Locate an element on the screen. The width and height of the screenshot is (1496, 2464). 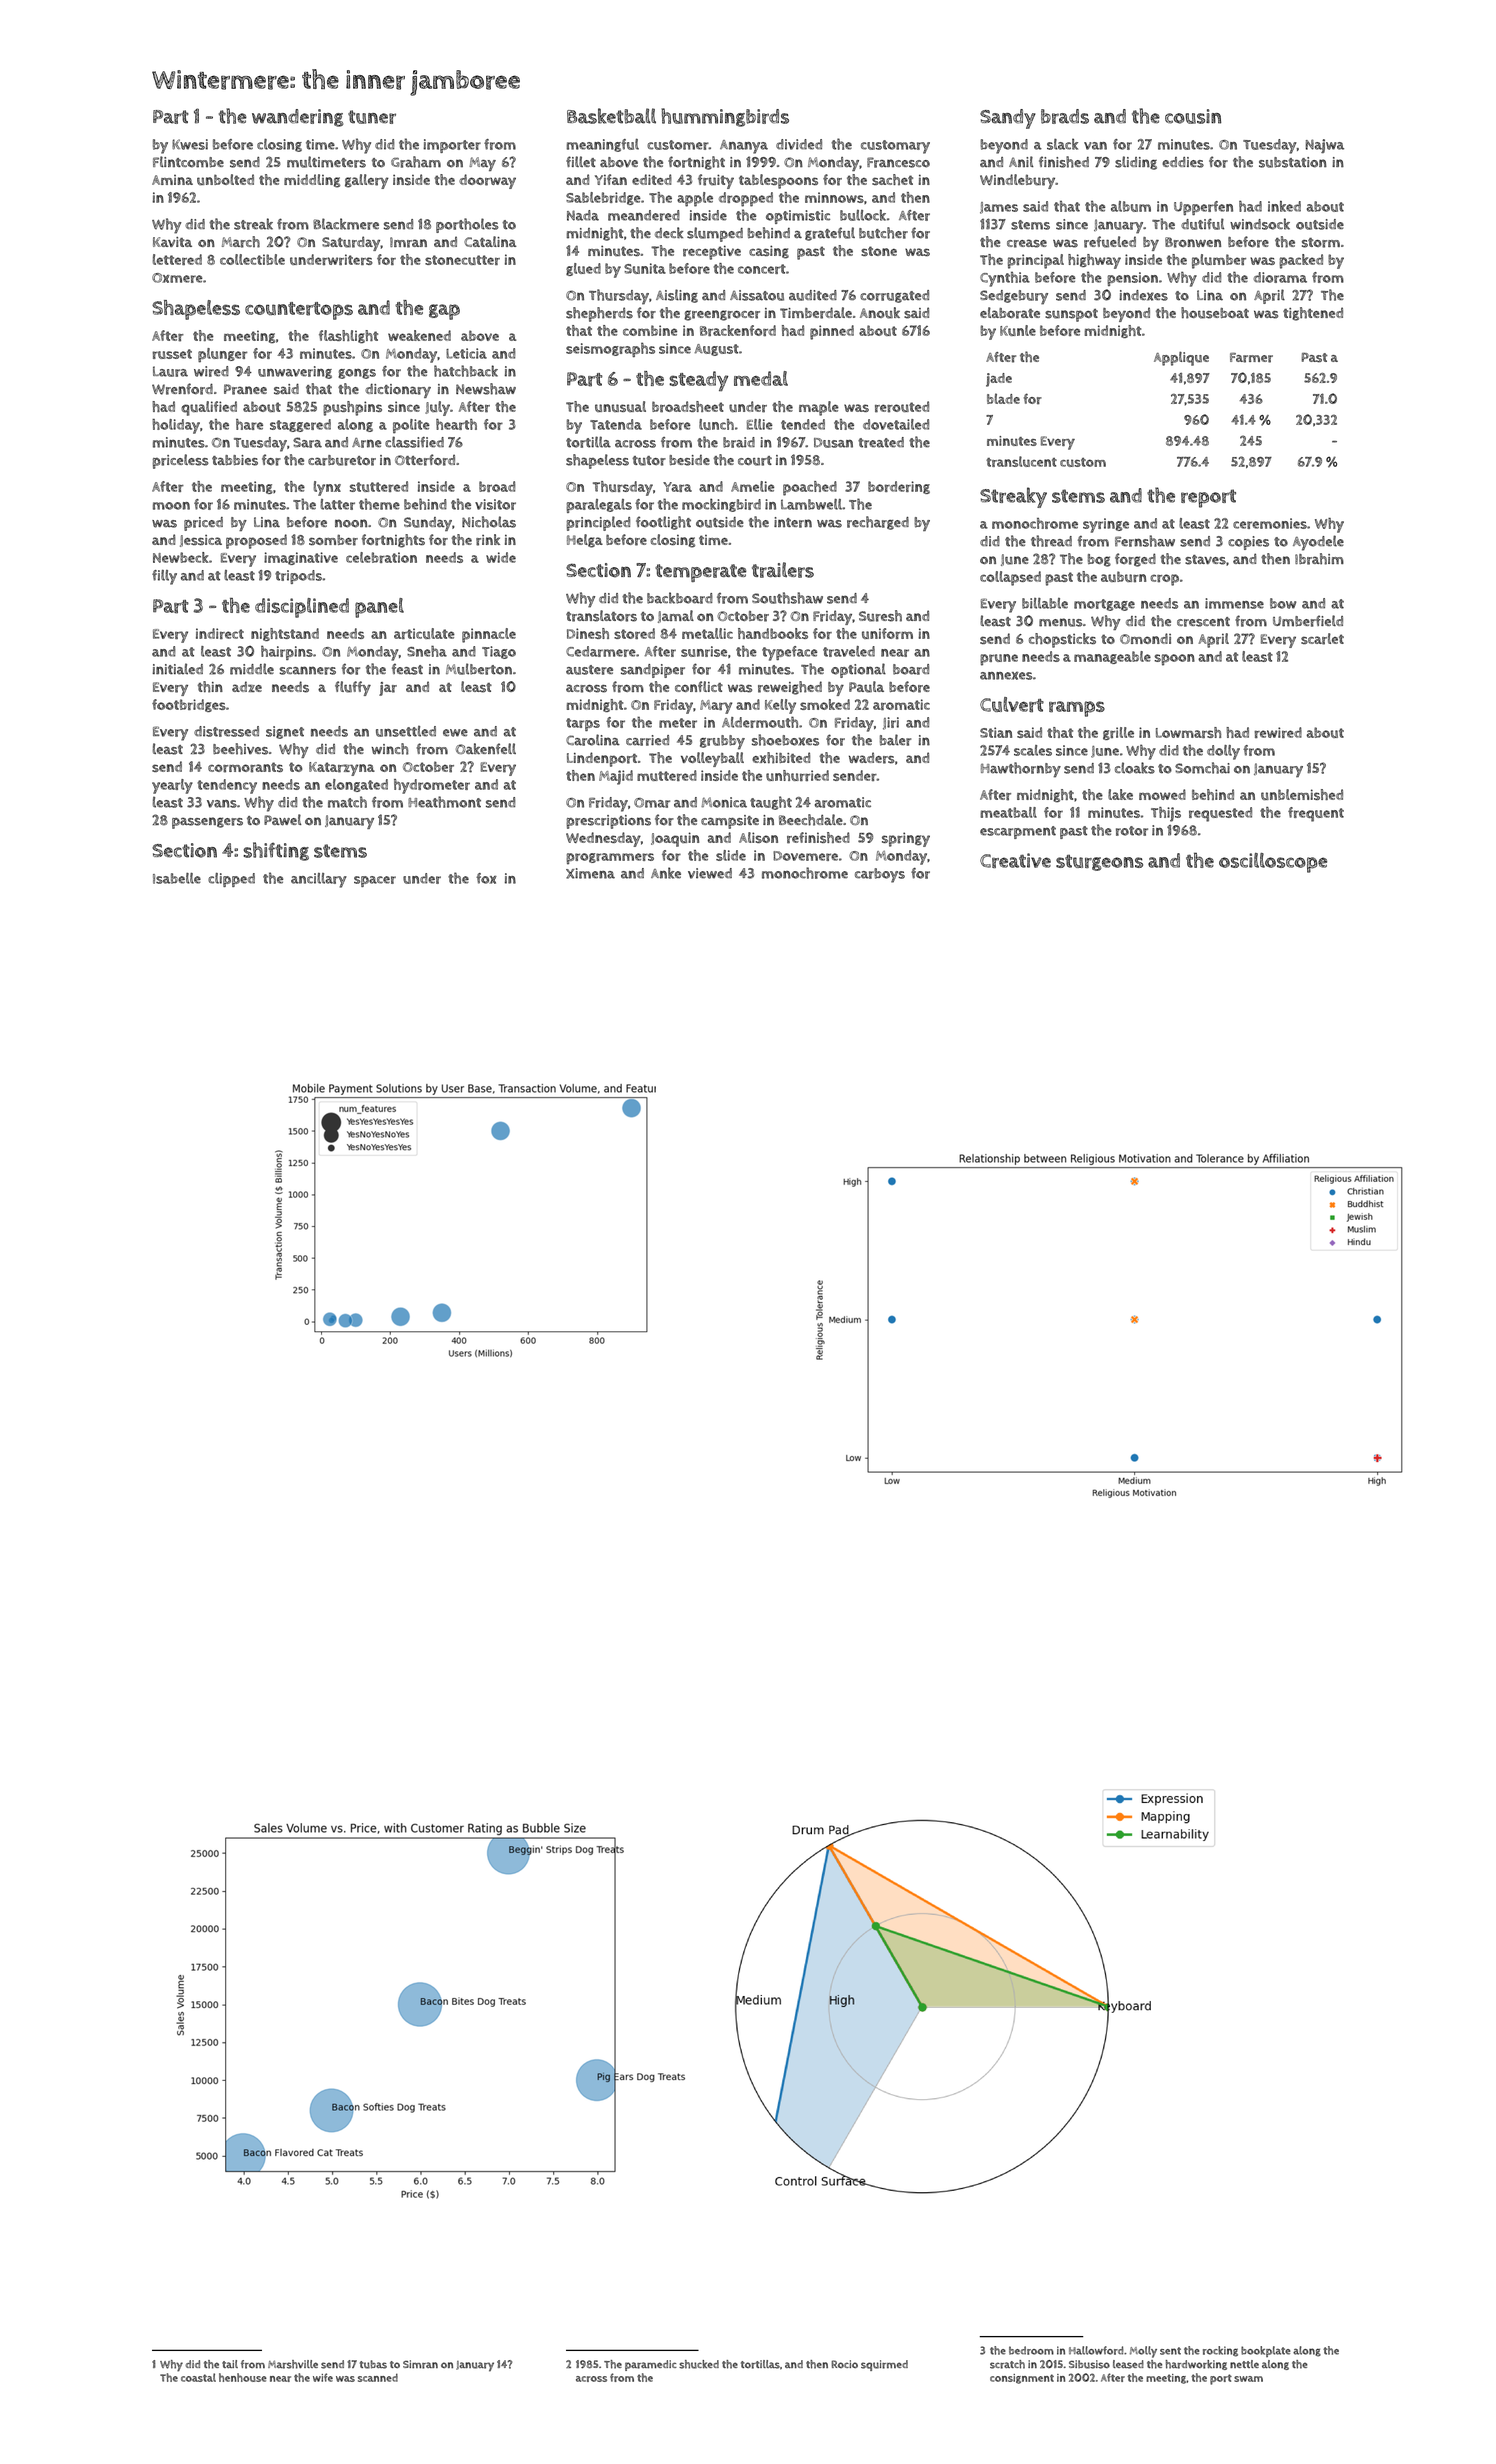
Marshville is located at coordinates (293, 2364).
